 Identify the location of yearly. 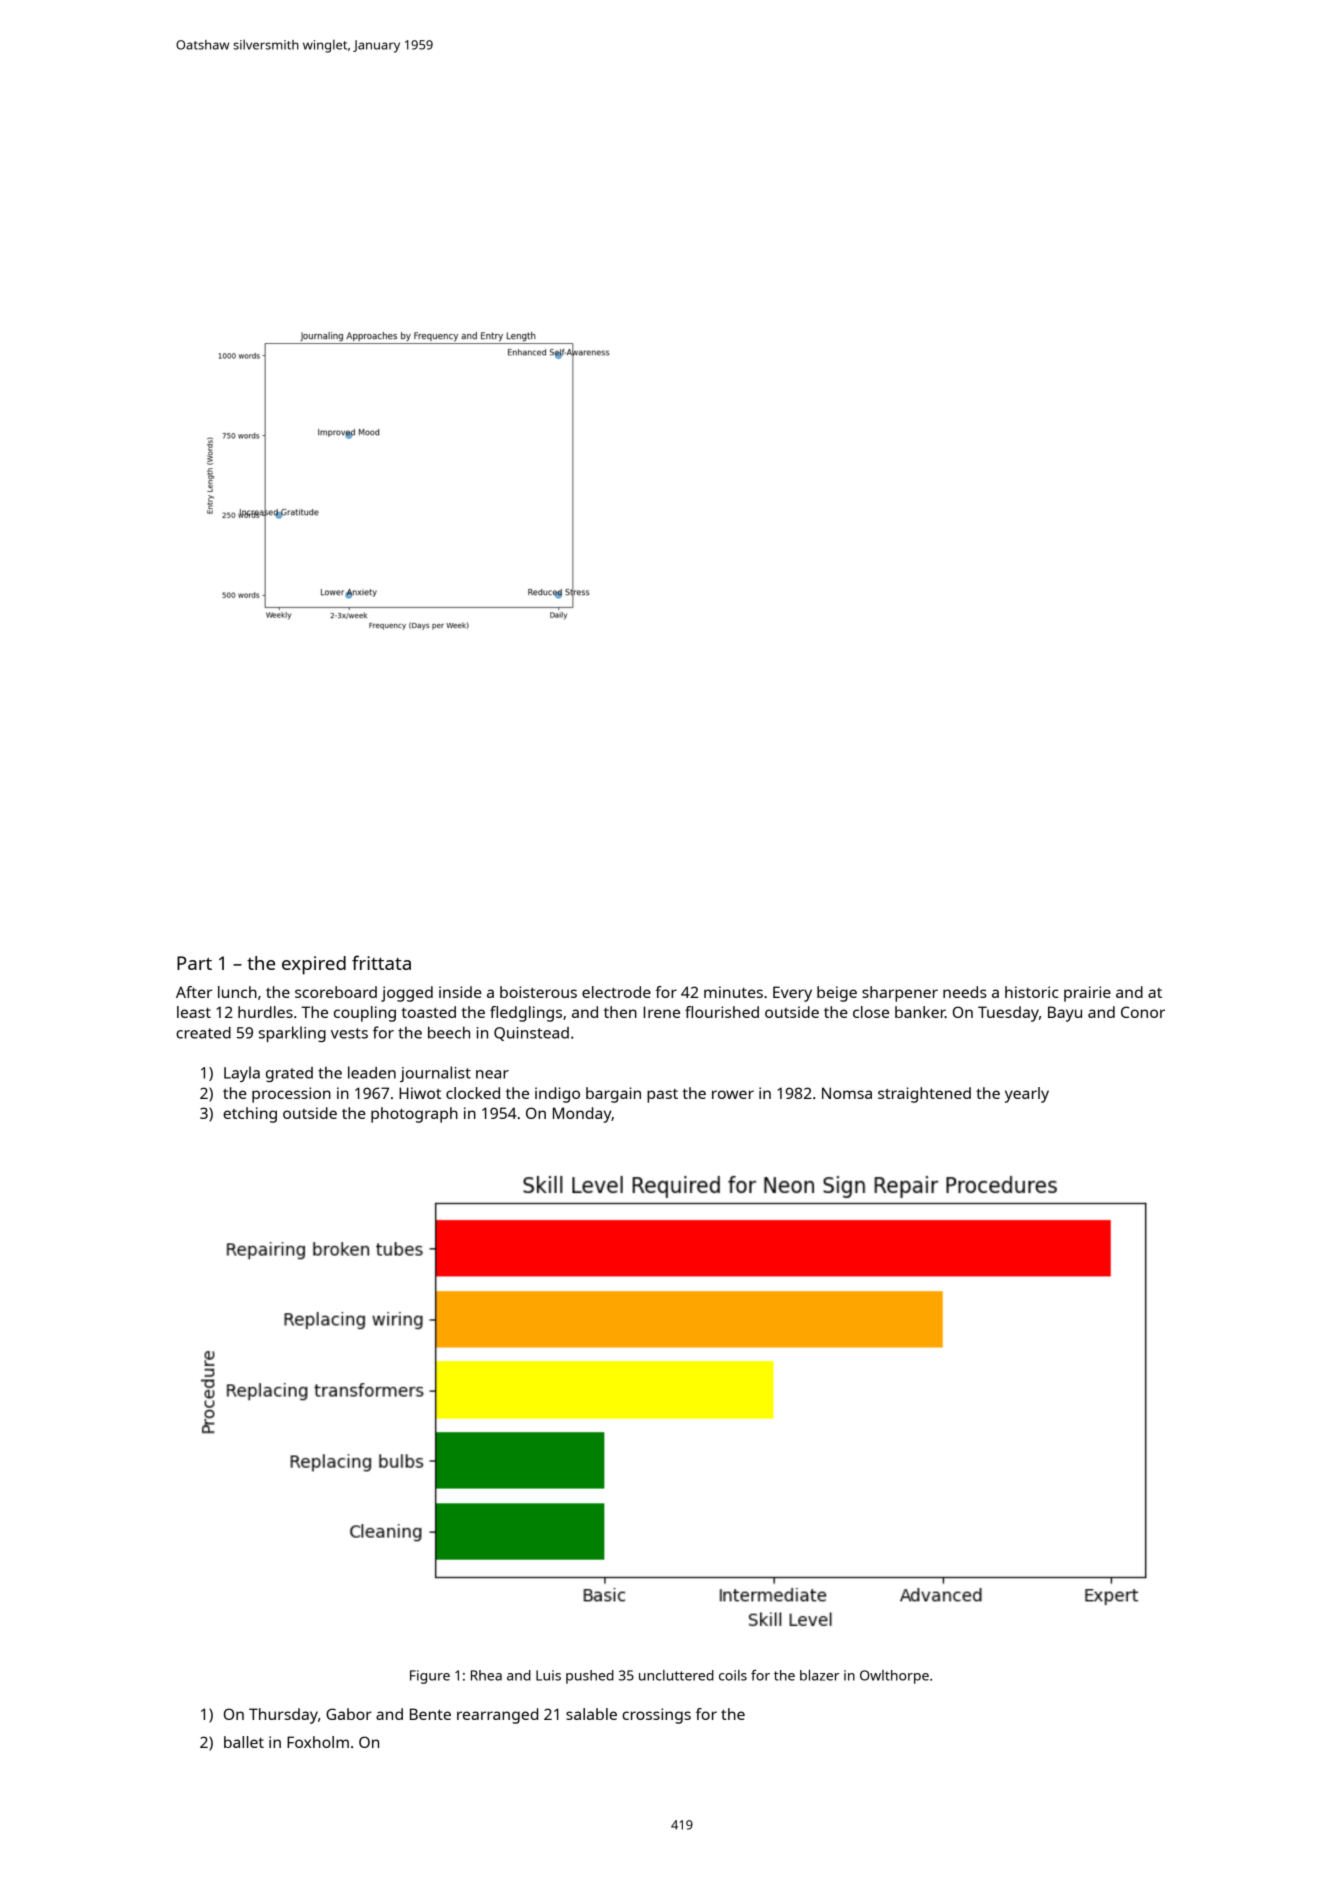
(1027, 1095).
